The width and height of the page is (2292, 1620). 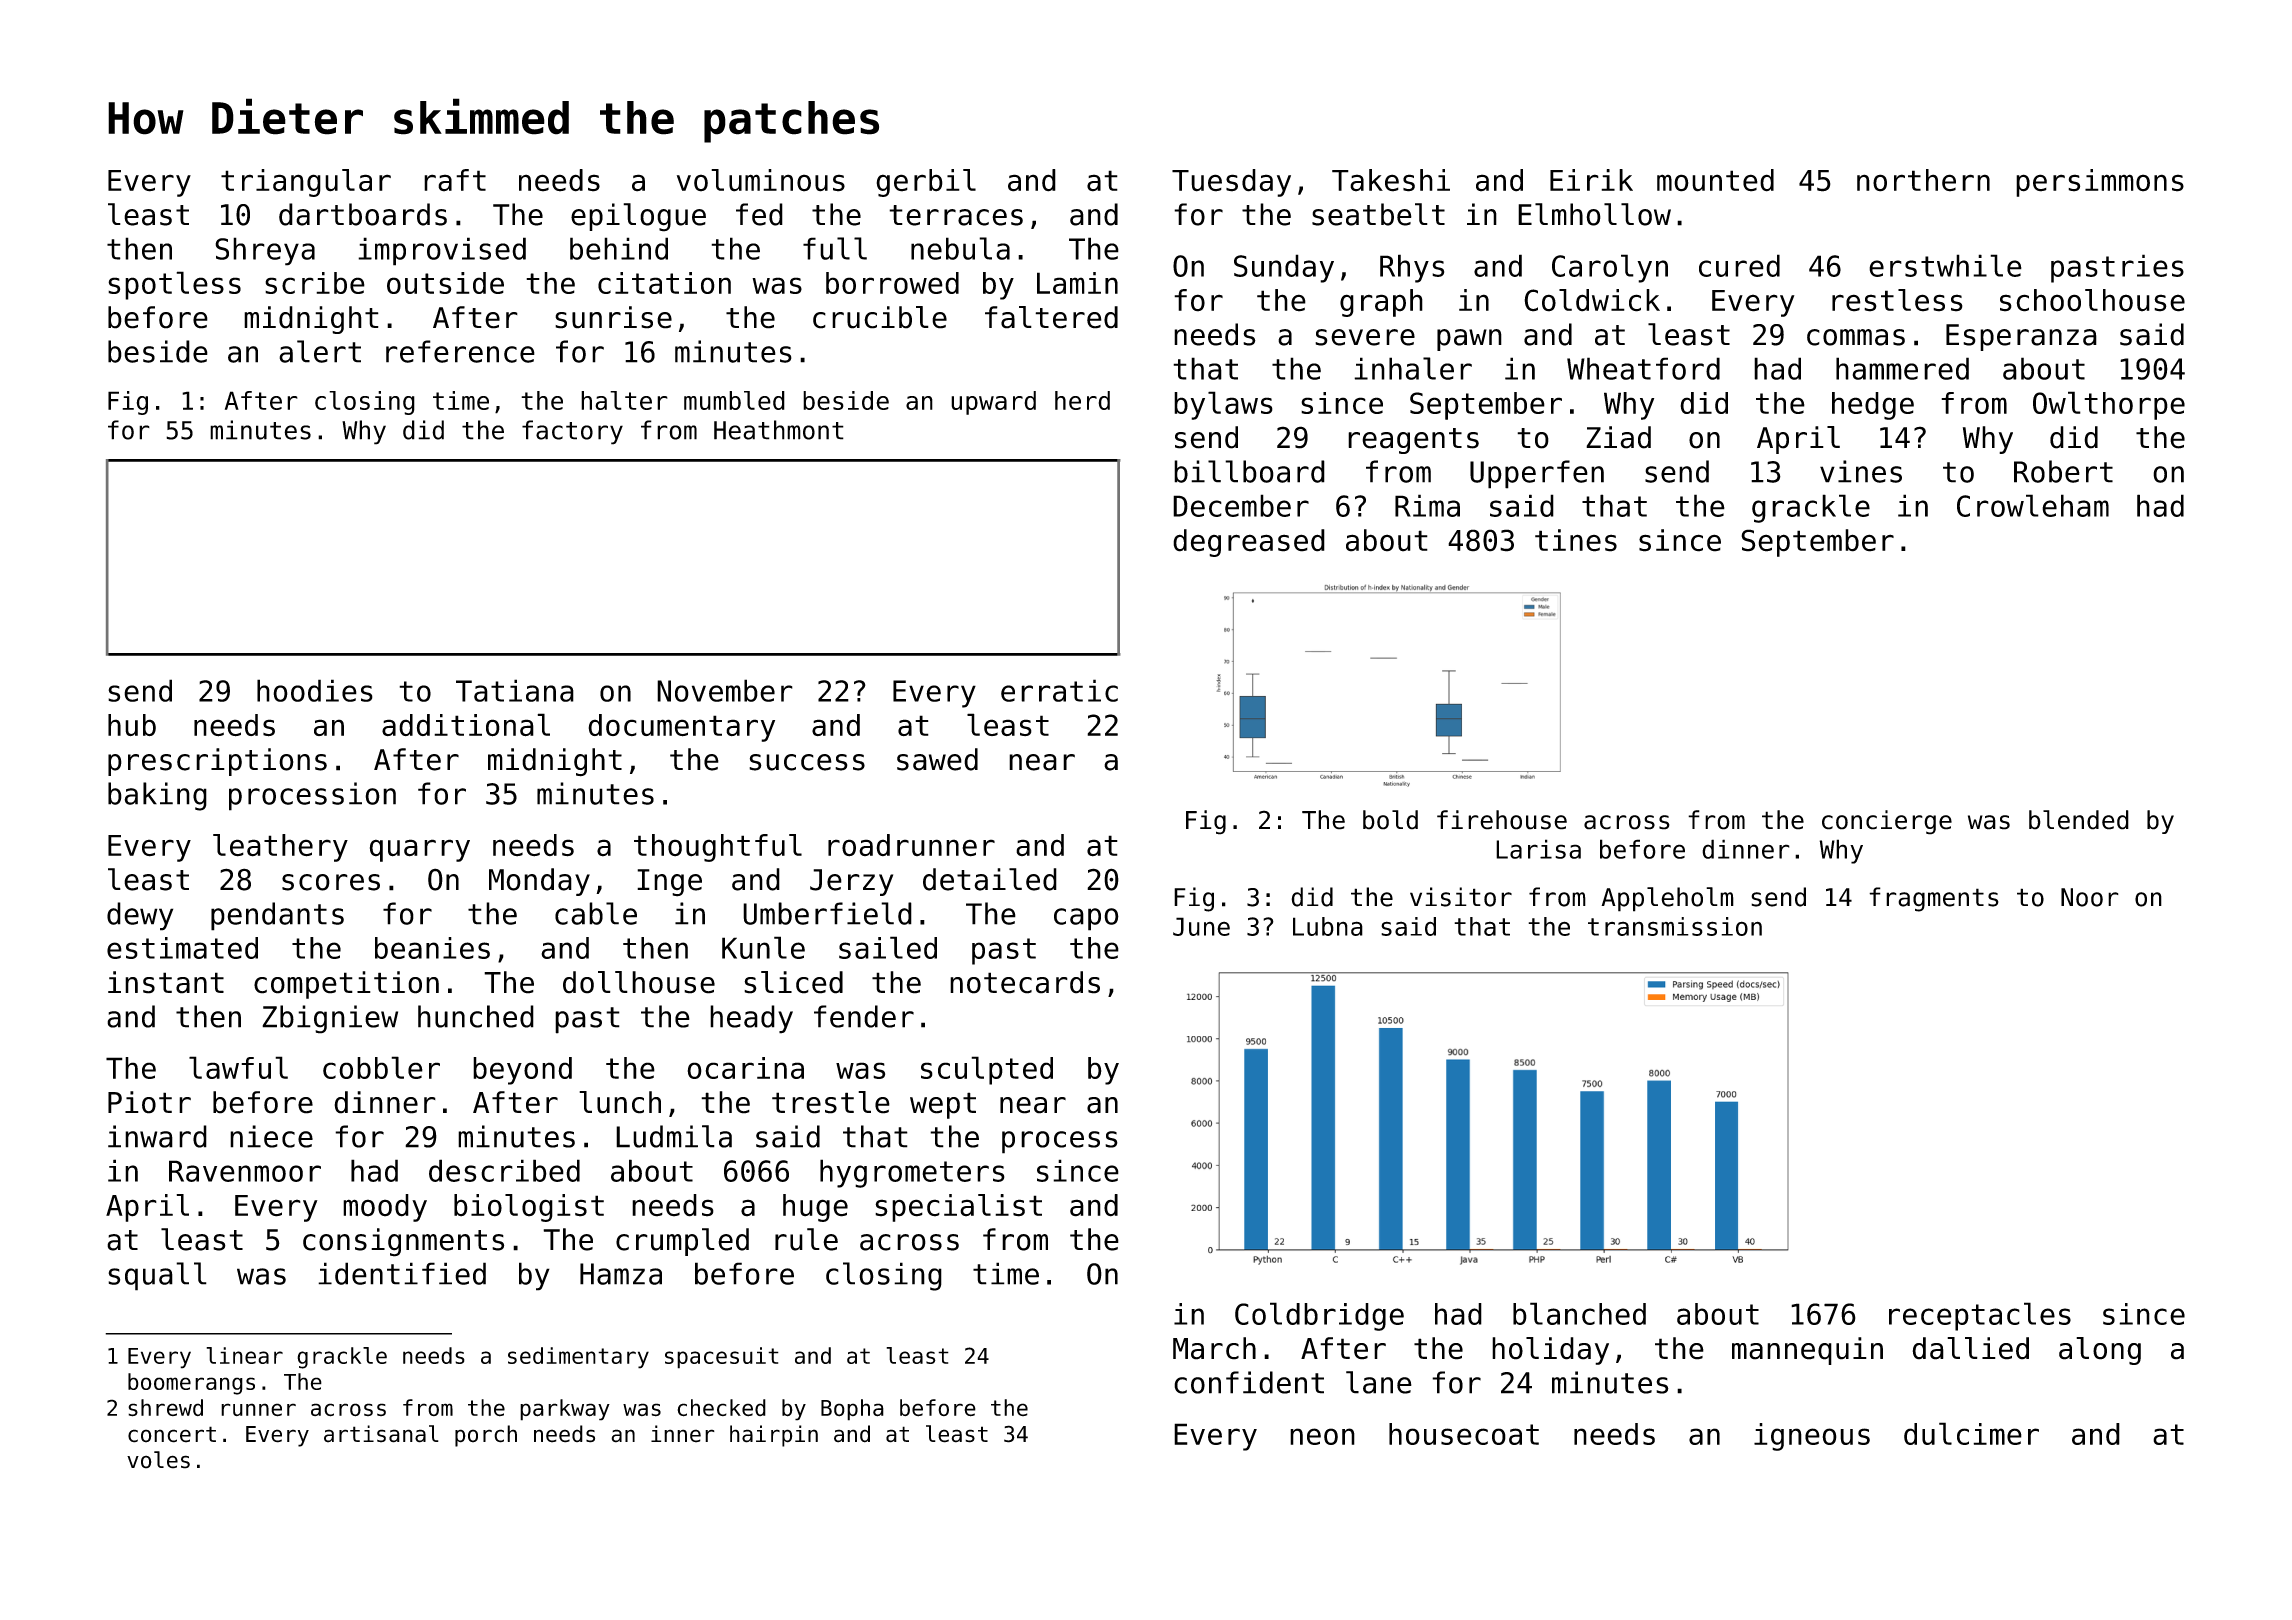 What do you see at coordinates (1576, 540) in the page?
I see `tines` at bounding box center [1576, 540].
